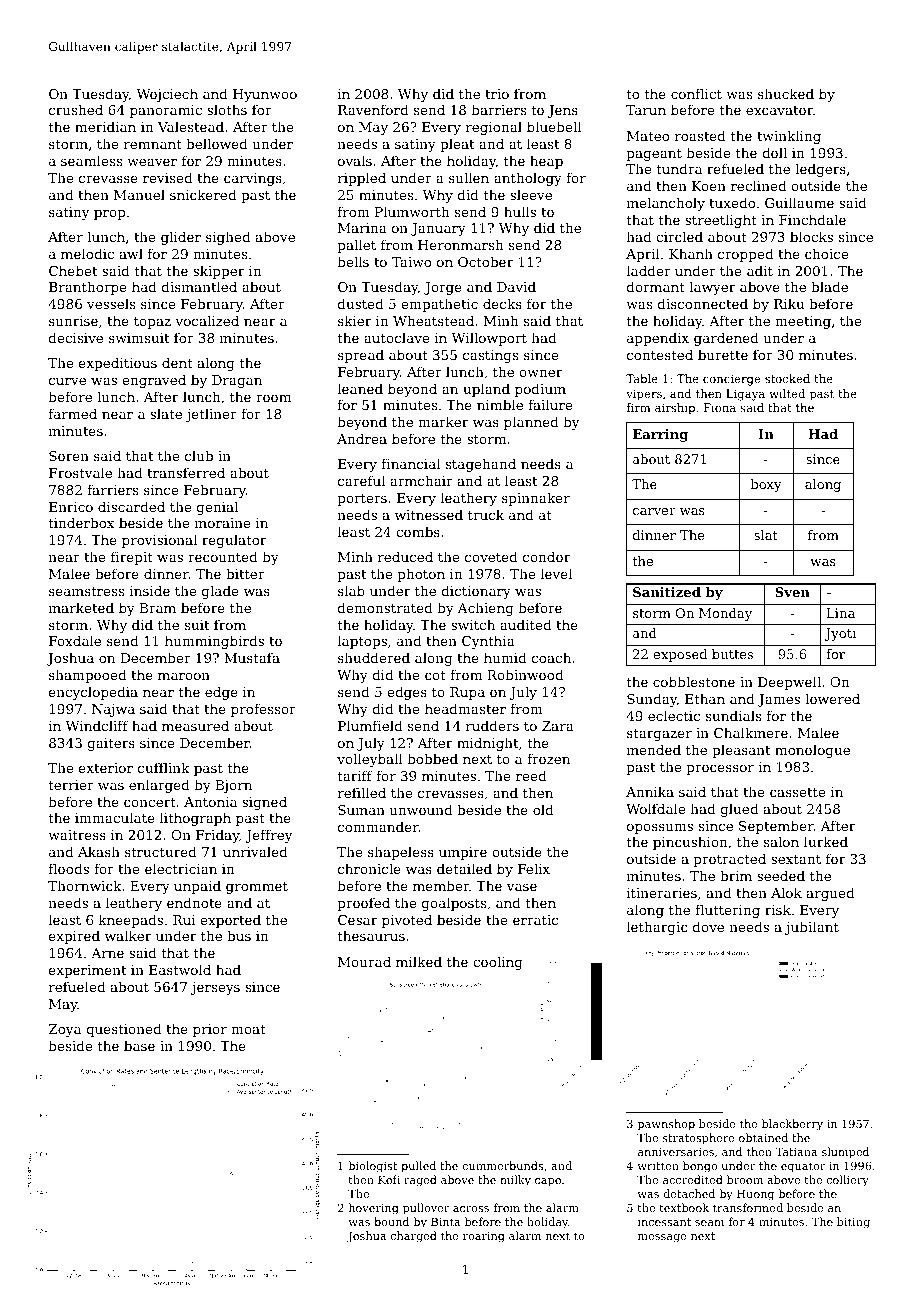 This screenshot has height=1308, width=924. I want to click on exterior, so click(106, 768).
